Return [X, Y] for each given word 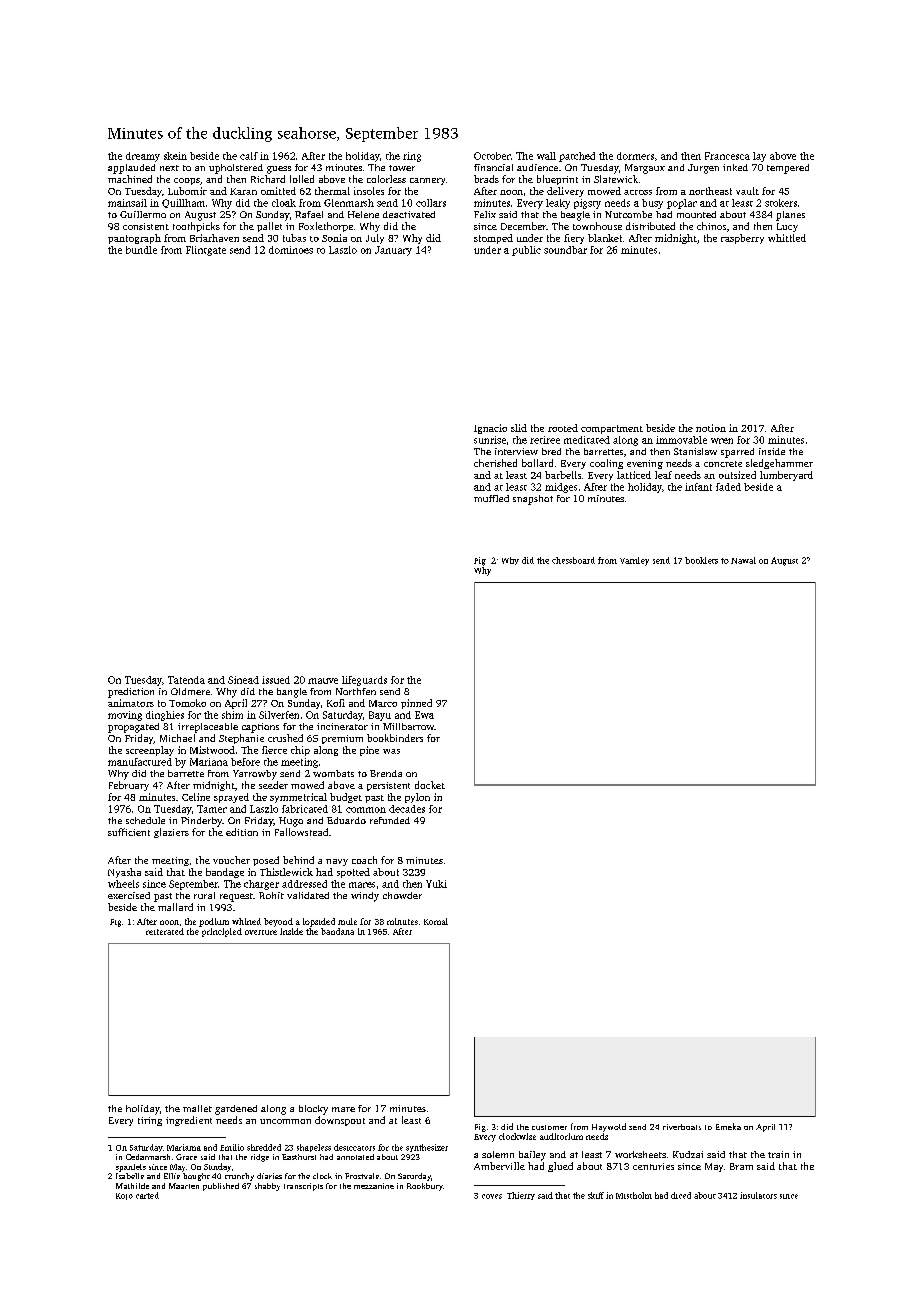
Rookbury [425, 1187]
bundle [141, 250]
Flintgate [206, 251]
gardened [236, 1110]
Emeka [728, 1126]
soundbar [565, 250]
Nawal [743, 560]
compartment [612, 429]
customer [549, 1127]
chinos [711, 226]
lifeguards [364, 681]
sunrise [490, 440]
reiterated [165, 931]
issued [276, 680]
